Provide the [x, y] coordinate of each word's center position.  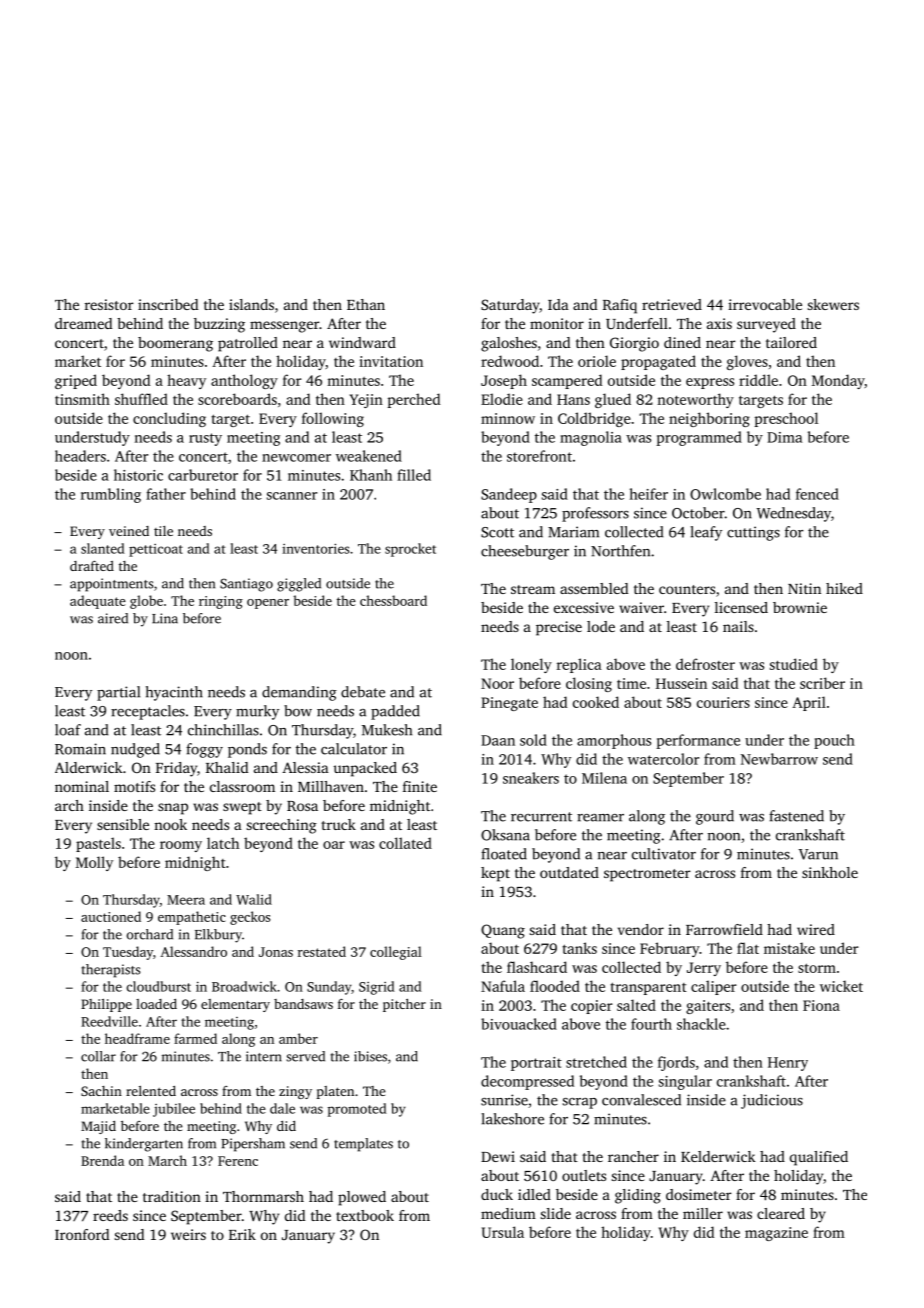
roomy [181, 846]
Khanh [371, 475]
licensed [741, 607]
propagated [658, 362]
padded [395, 712]
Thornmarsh [263, 1196]
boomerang [175, 344]
